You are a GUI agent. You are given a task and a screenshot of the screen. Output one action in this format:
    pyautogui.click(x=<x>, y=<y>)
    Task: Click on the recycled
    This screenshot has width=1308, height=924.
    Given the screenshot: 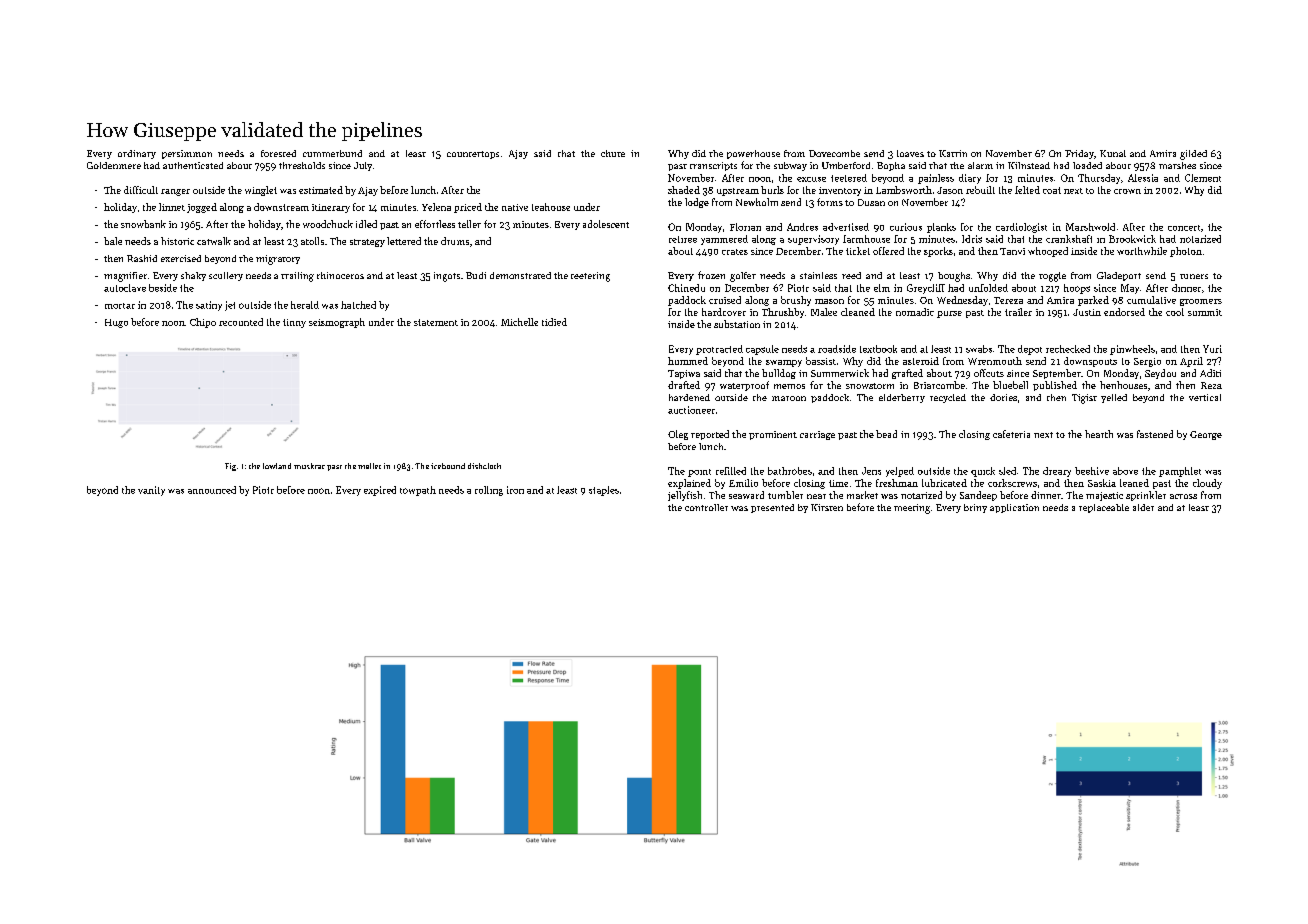 What is the action you would take?
    pyautogui.click(x=948, y=398)
